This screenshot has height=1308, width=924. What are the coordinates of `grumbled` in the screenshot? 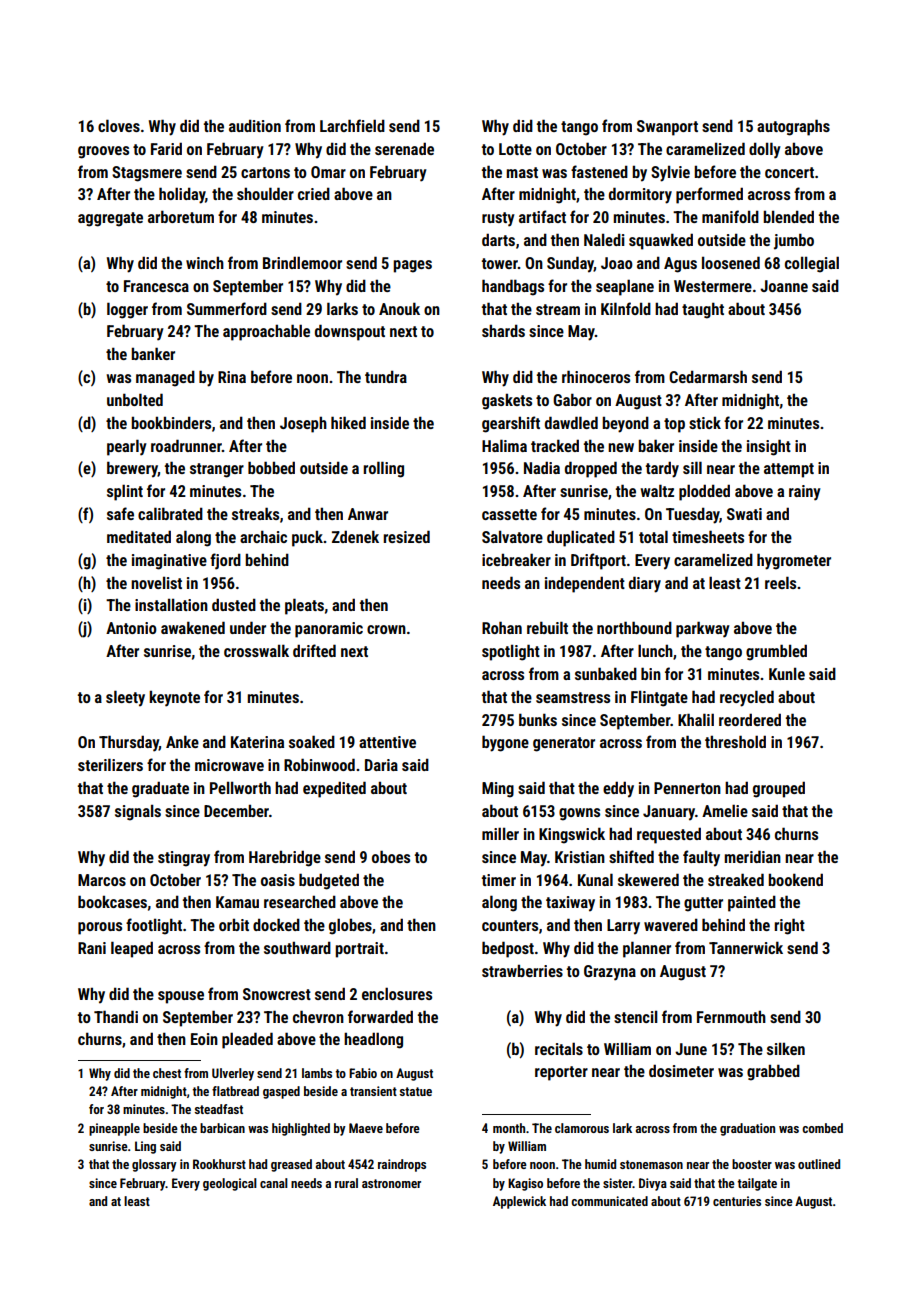 It's located at (776, 652).
